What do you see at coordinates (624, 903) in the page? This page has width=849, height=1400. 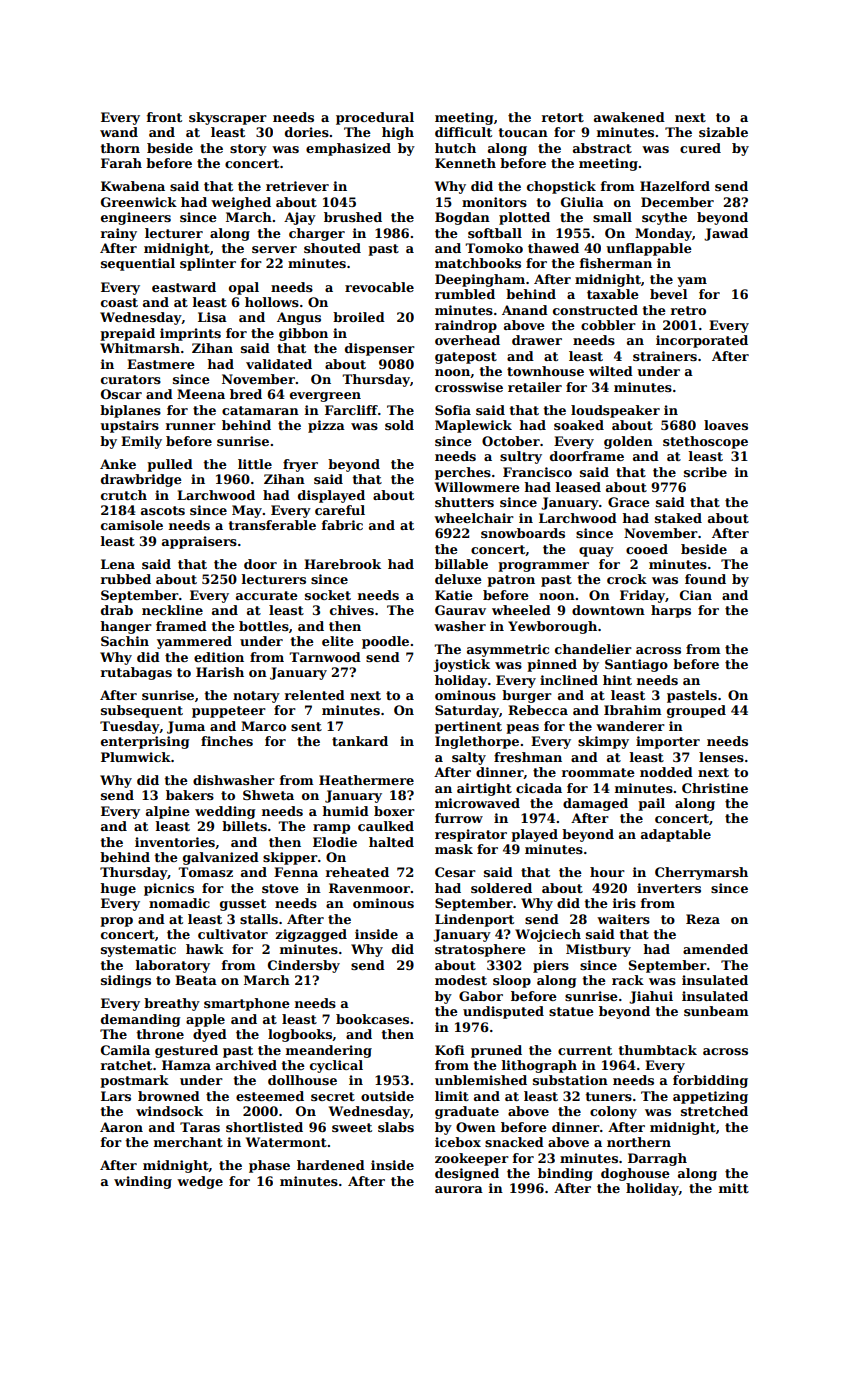 I see `iris` at bounding box center [624, 903].
